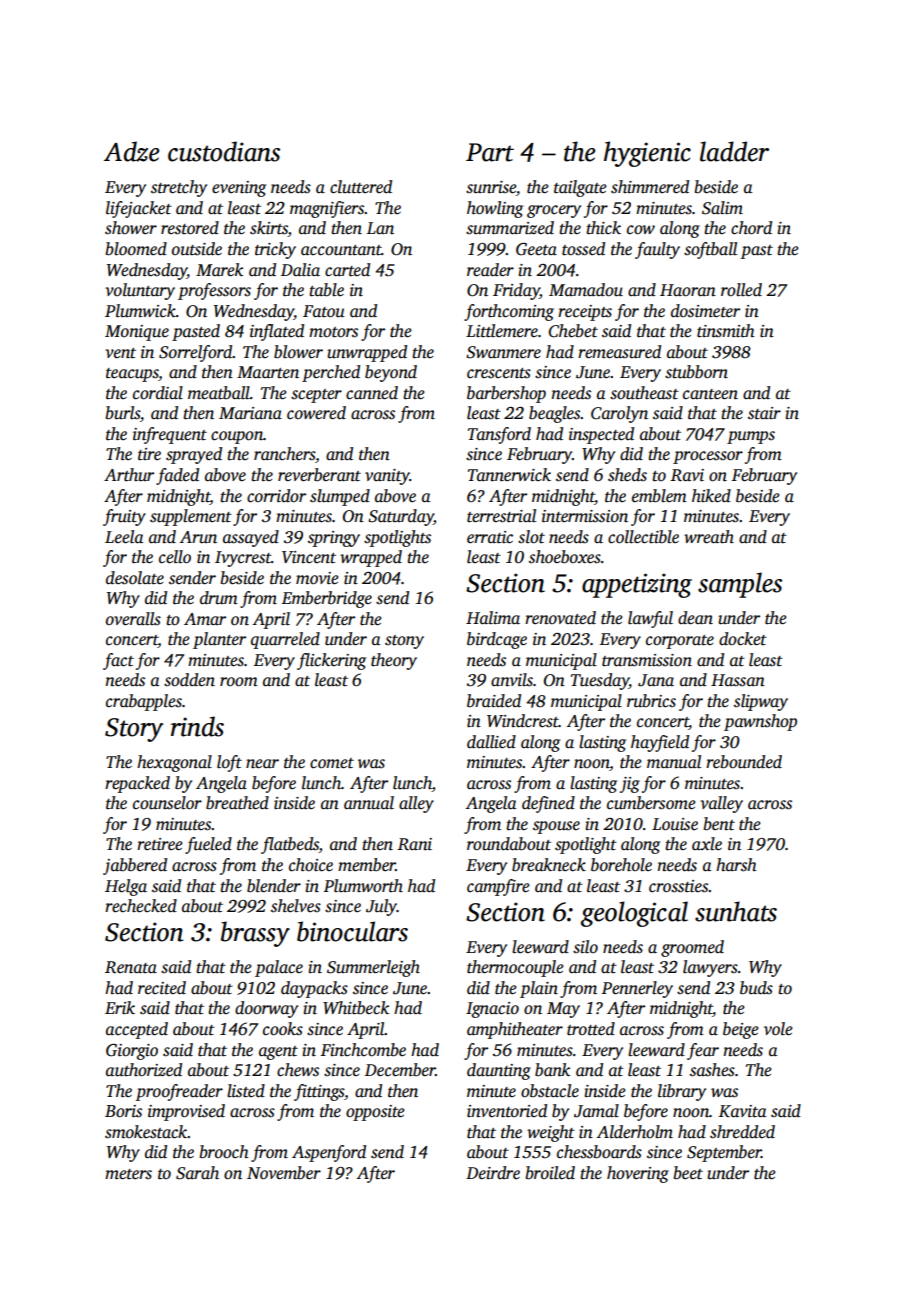 Image resolution: width=908 pixels, height=1316 pixels. Describe the element at coordinates (224, 151) in the image. I see `custodians` at that location.
